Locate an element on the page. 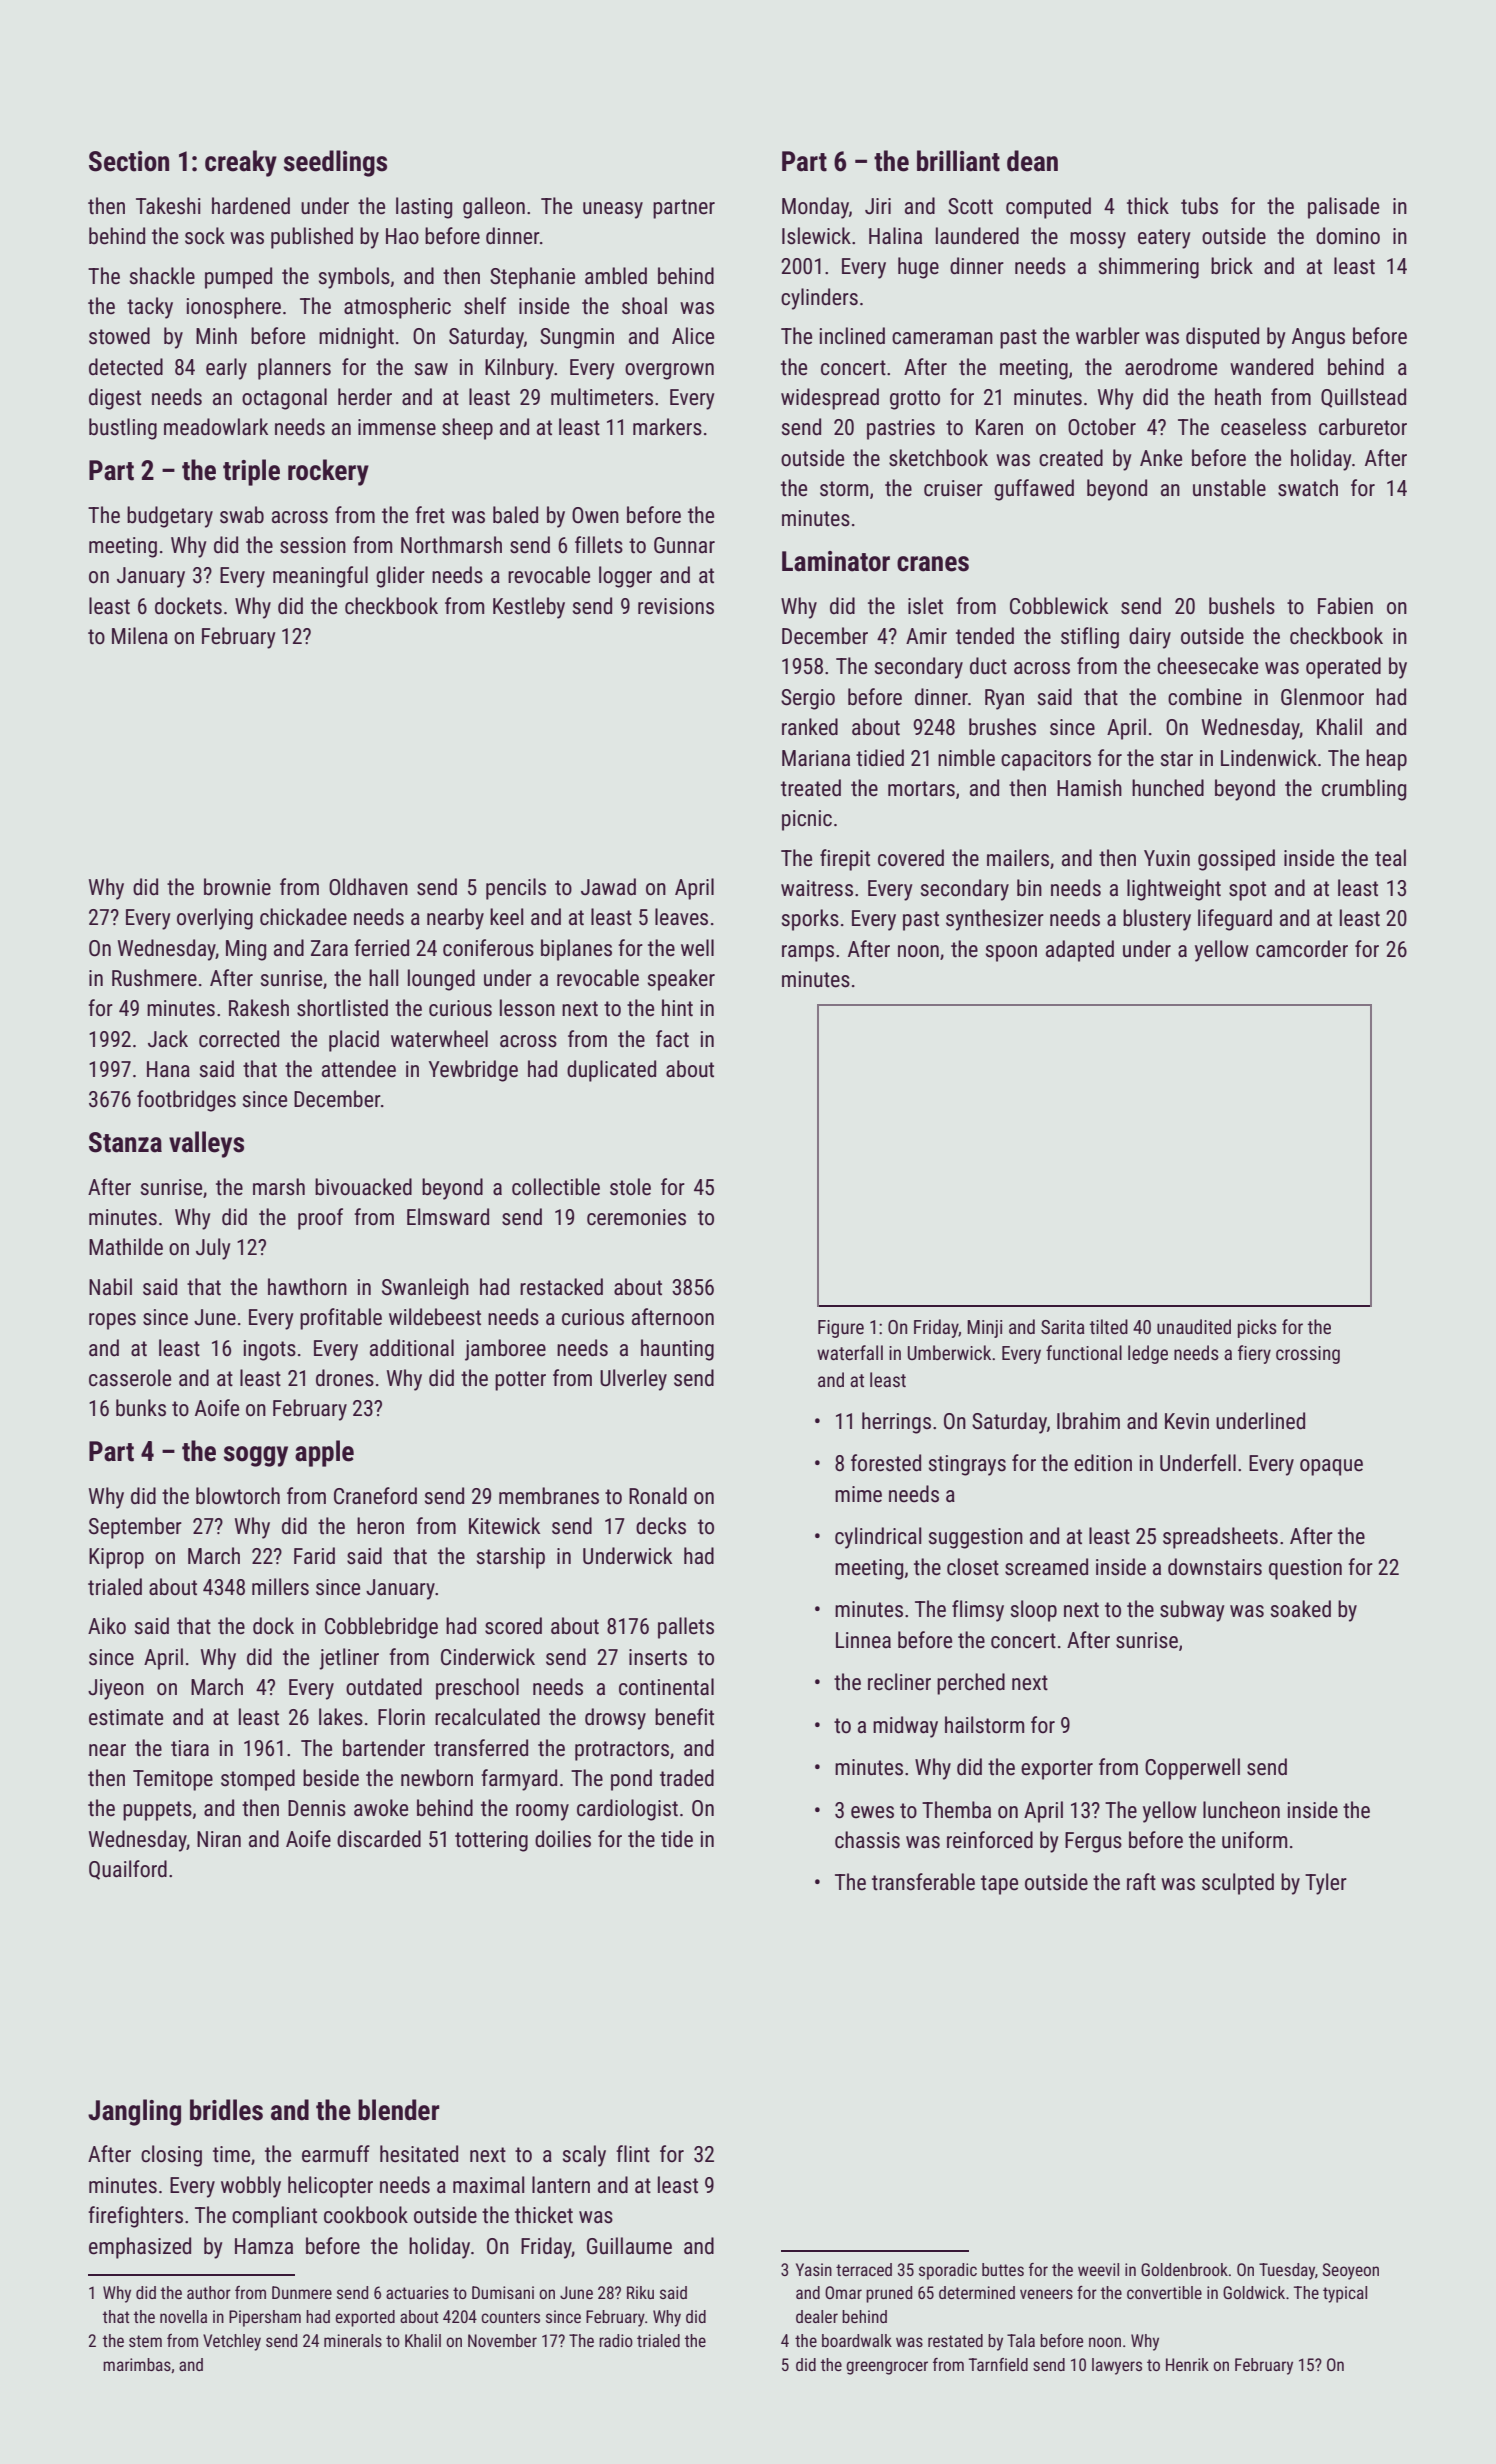 Image resolution: width=1496 pixels, height=2464 pixels. dean is located at coordinates (1032, 161).
